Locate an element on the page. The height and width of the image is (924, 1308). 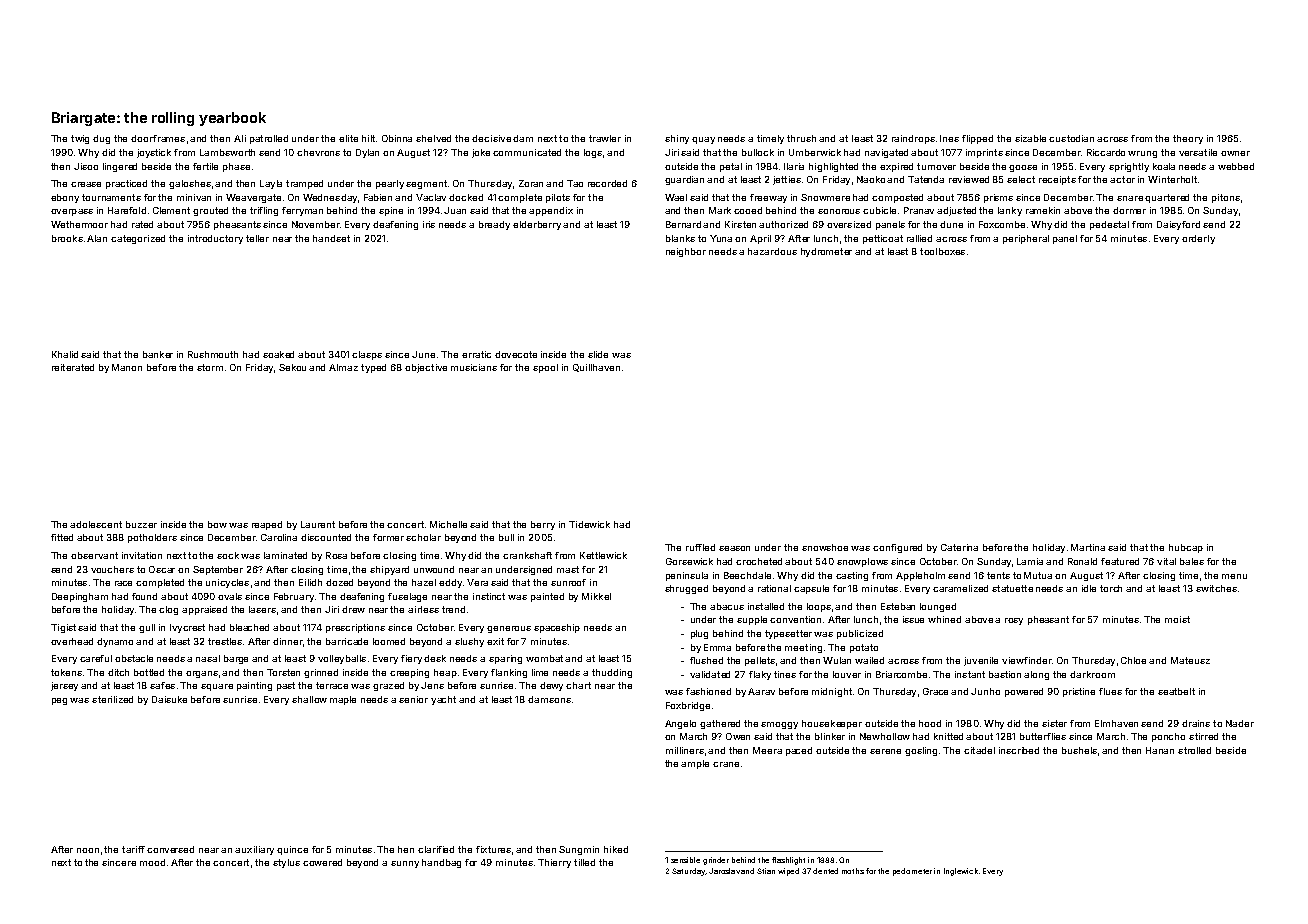
quay is located at coordinates (703, 140).
